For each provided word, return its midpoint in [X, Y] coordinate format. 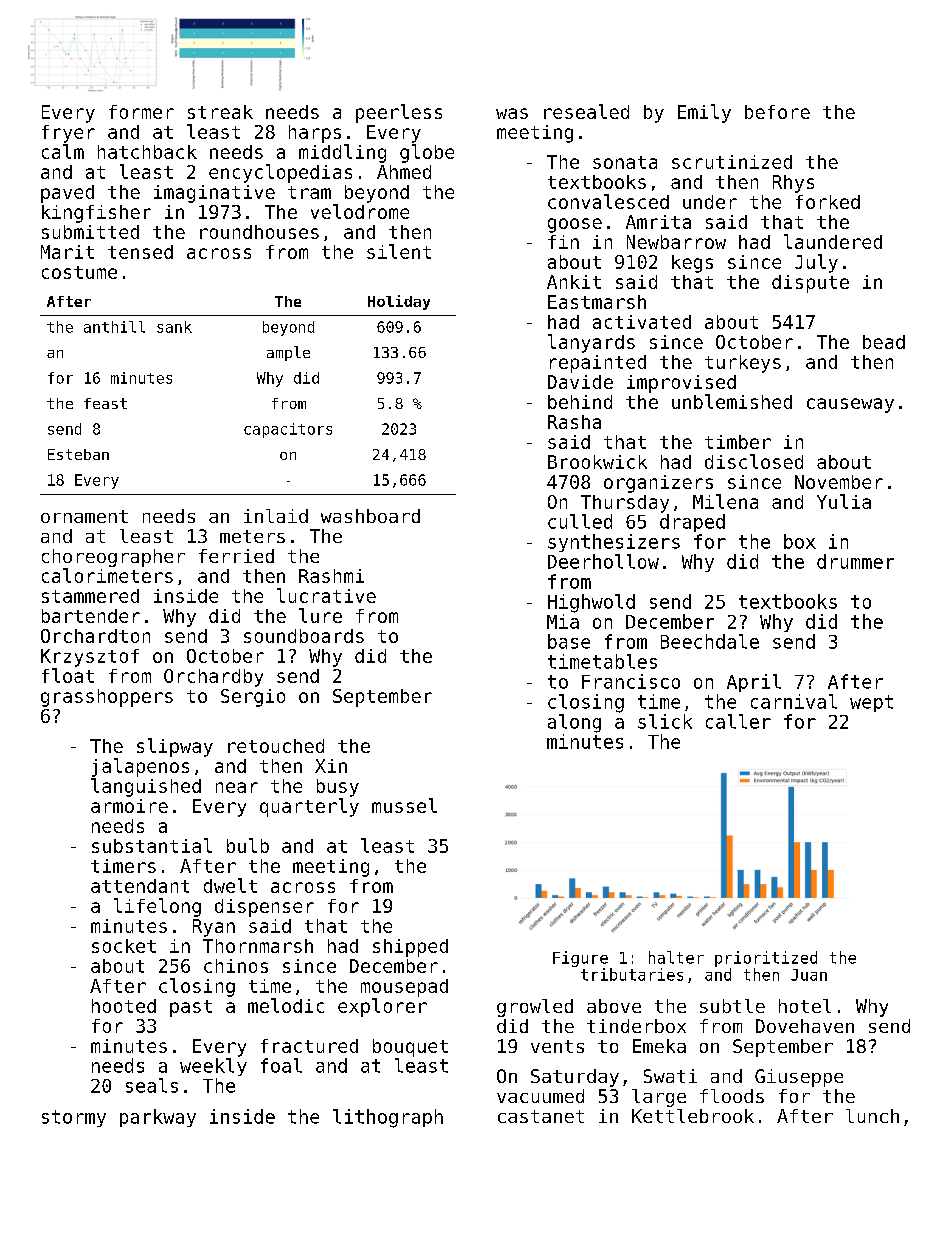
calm [63, 151]
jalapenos [140, 767]
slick [665, 721]
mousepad [404, 988]
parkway [158, 1118]
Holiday [399, 302]
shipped [410, 948]
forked [828, 202]
